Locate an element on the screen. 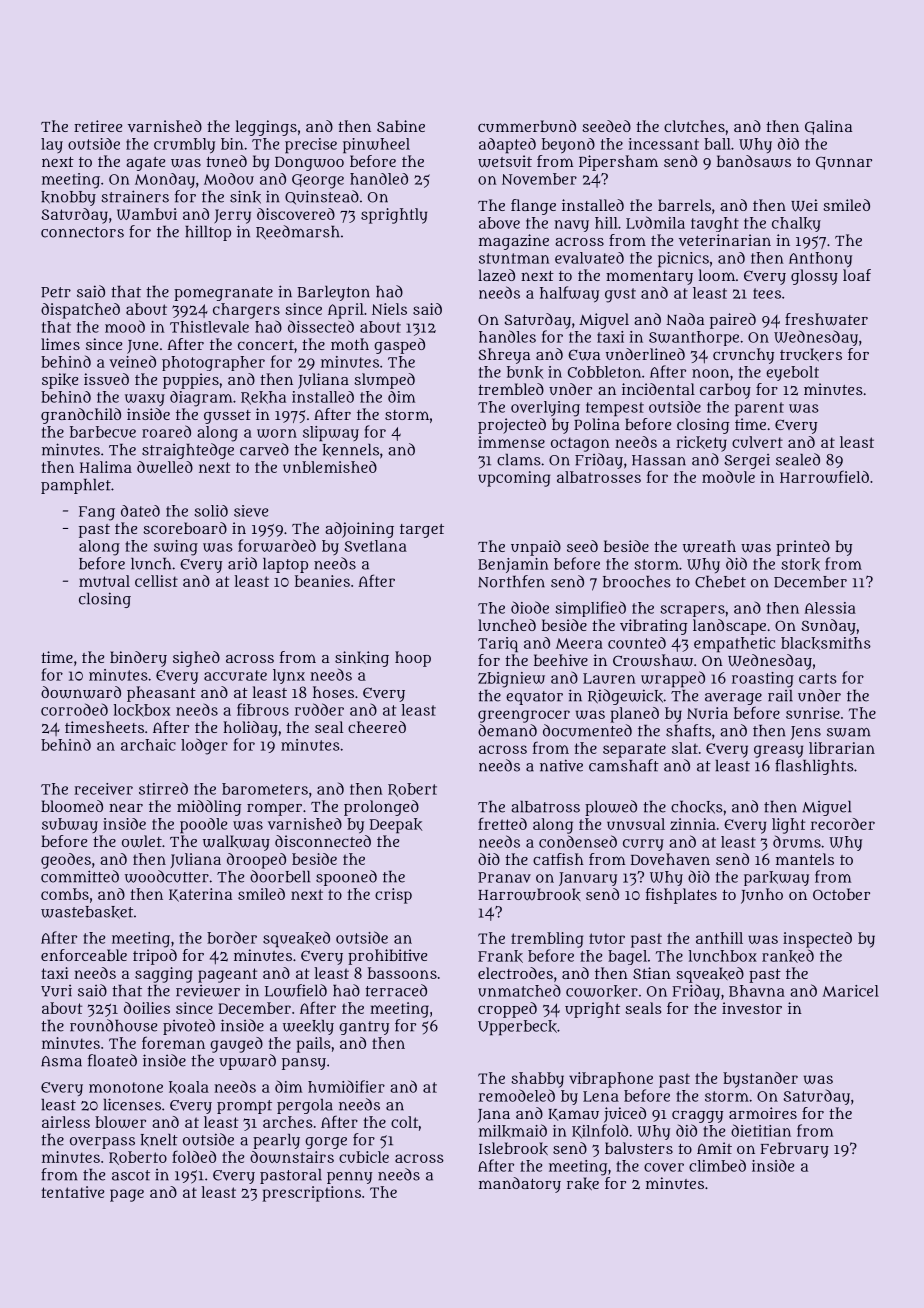 The height and width of the screenshot is (1308, 924). Galina is located at coordinates (828, 127).
